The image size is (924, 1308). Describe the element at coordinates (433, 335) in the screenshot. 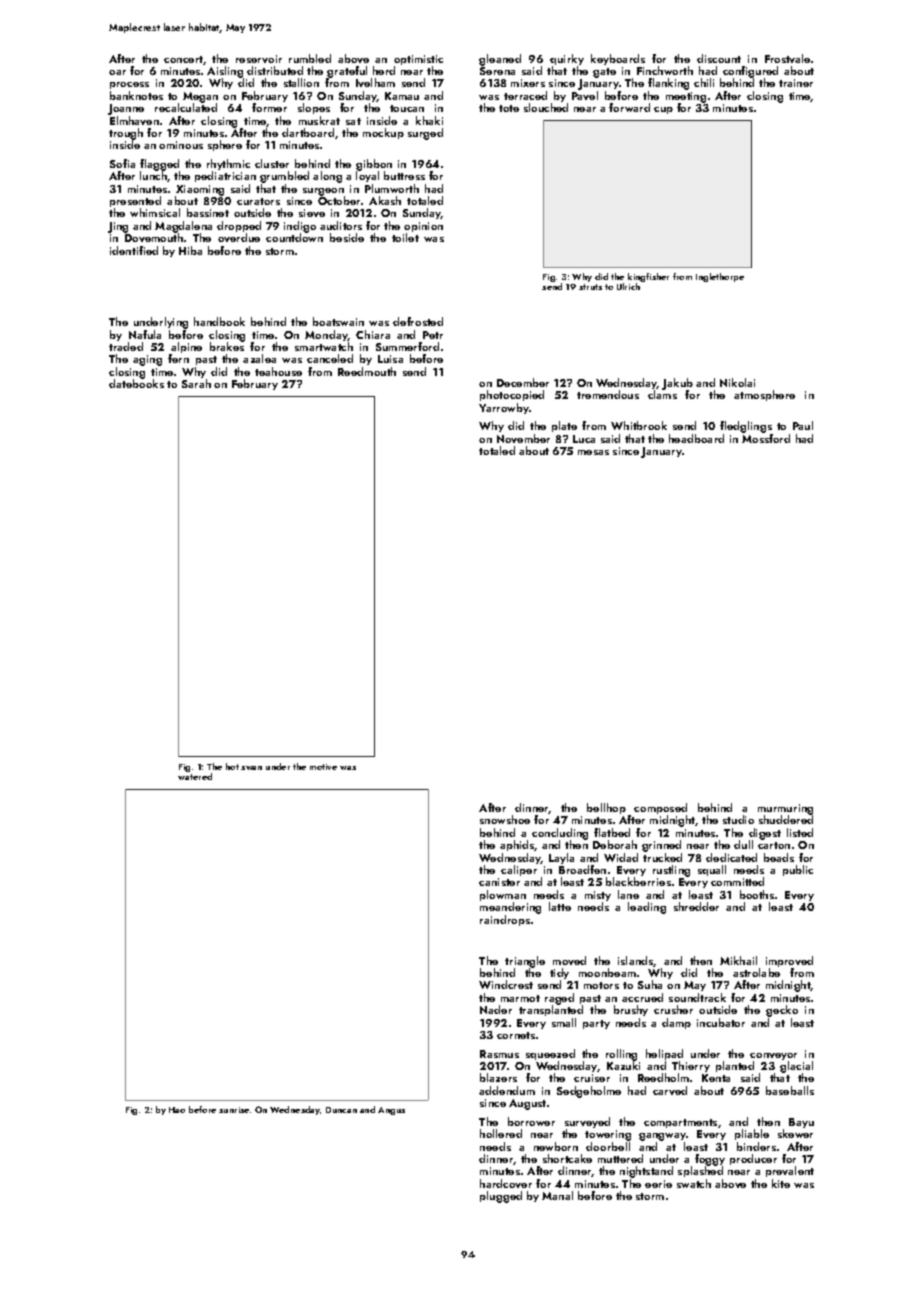

I see `Petr` at that location.
